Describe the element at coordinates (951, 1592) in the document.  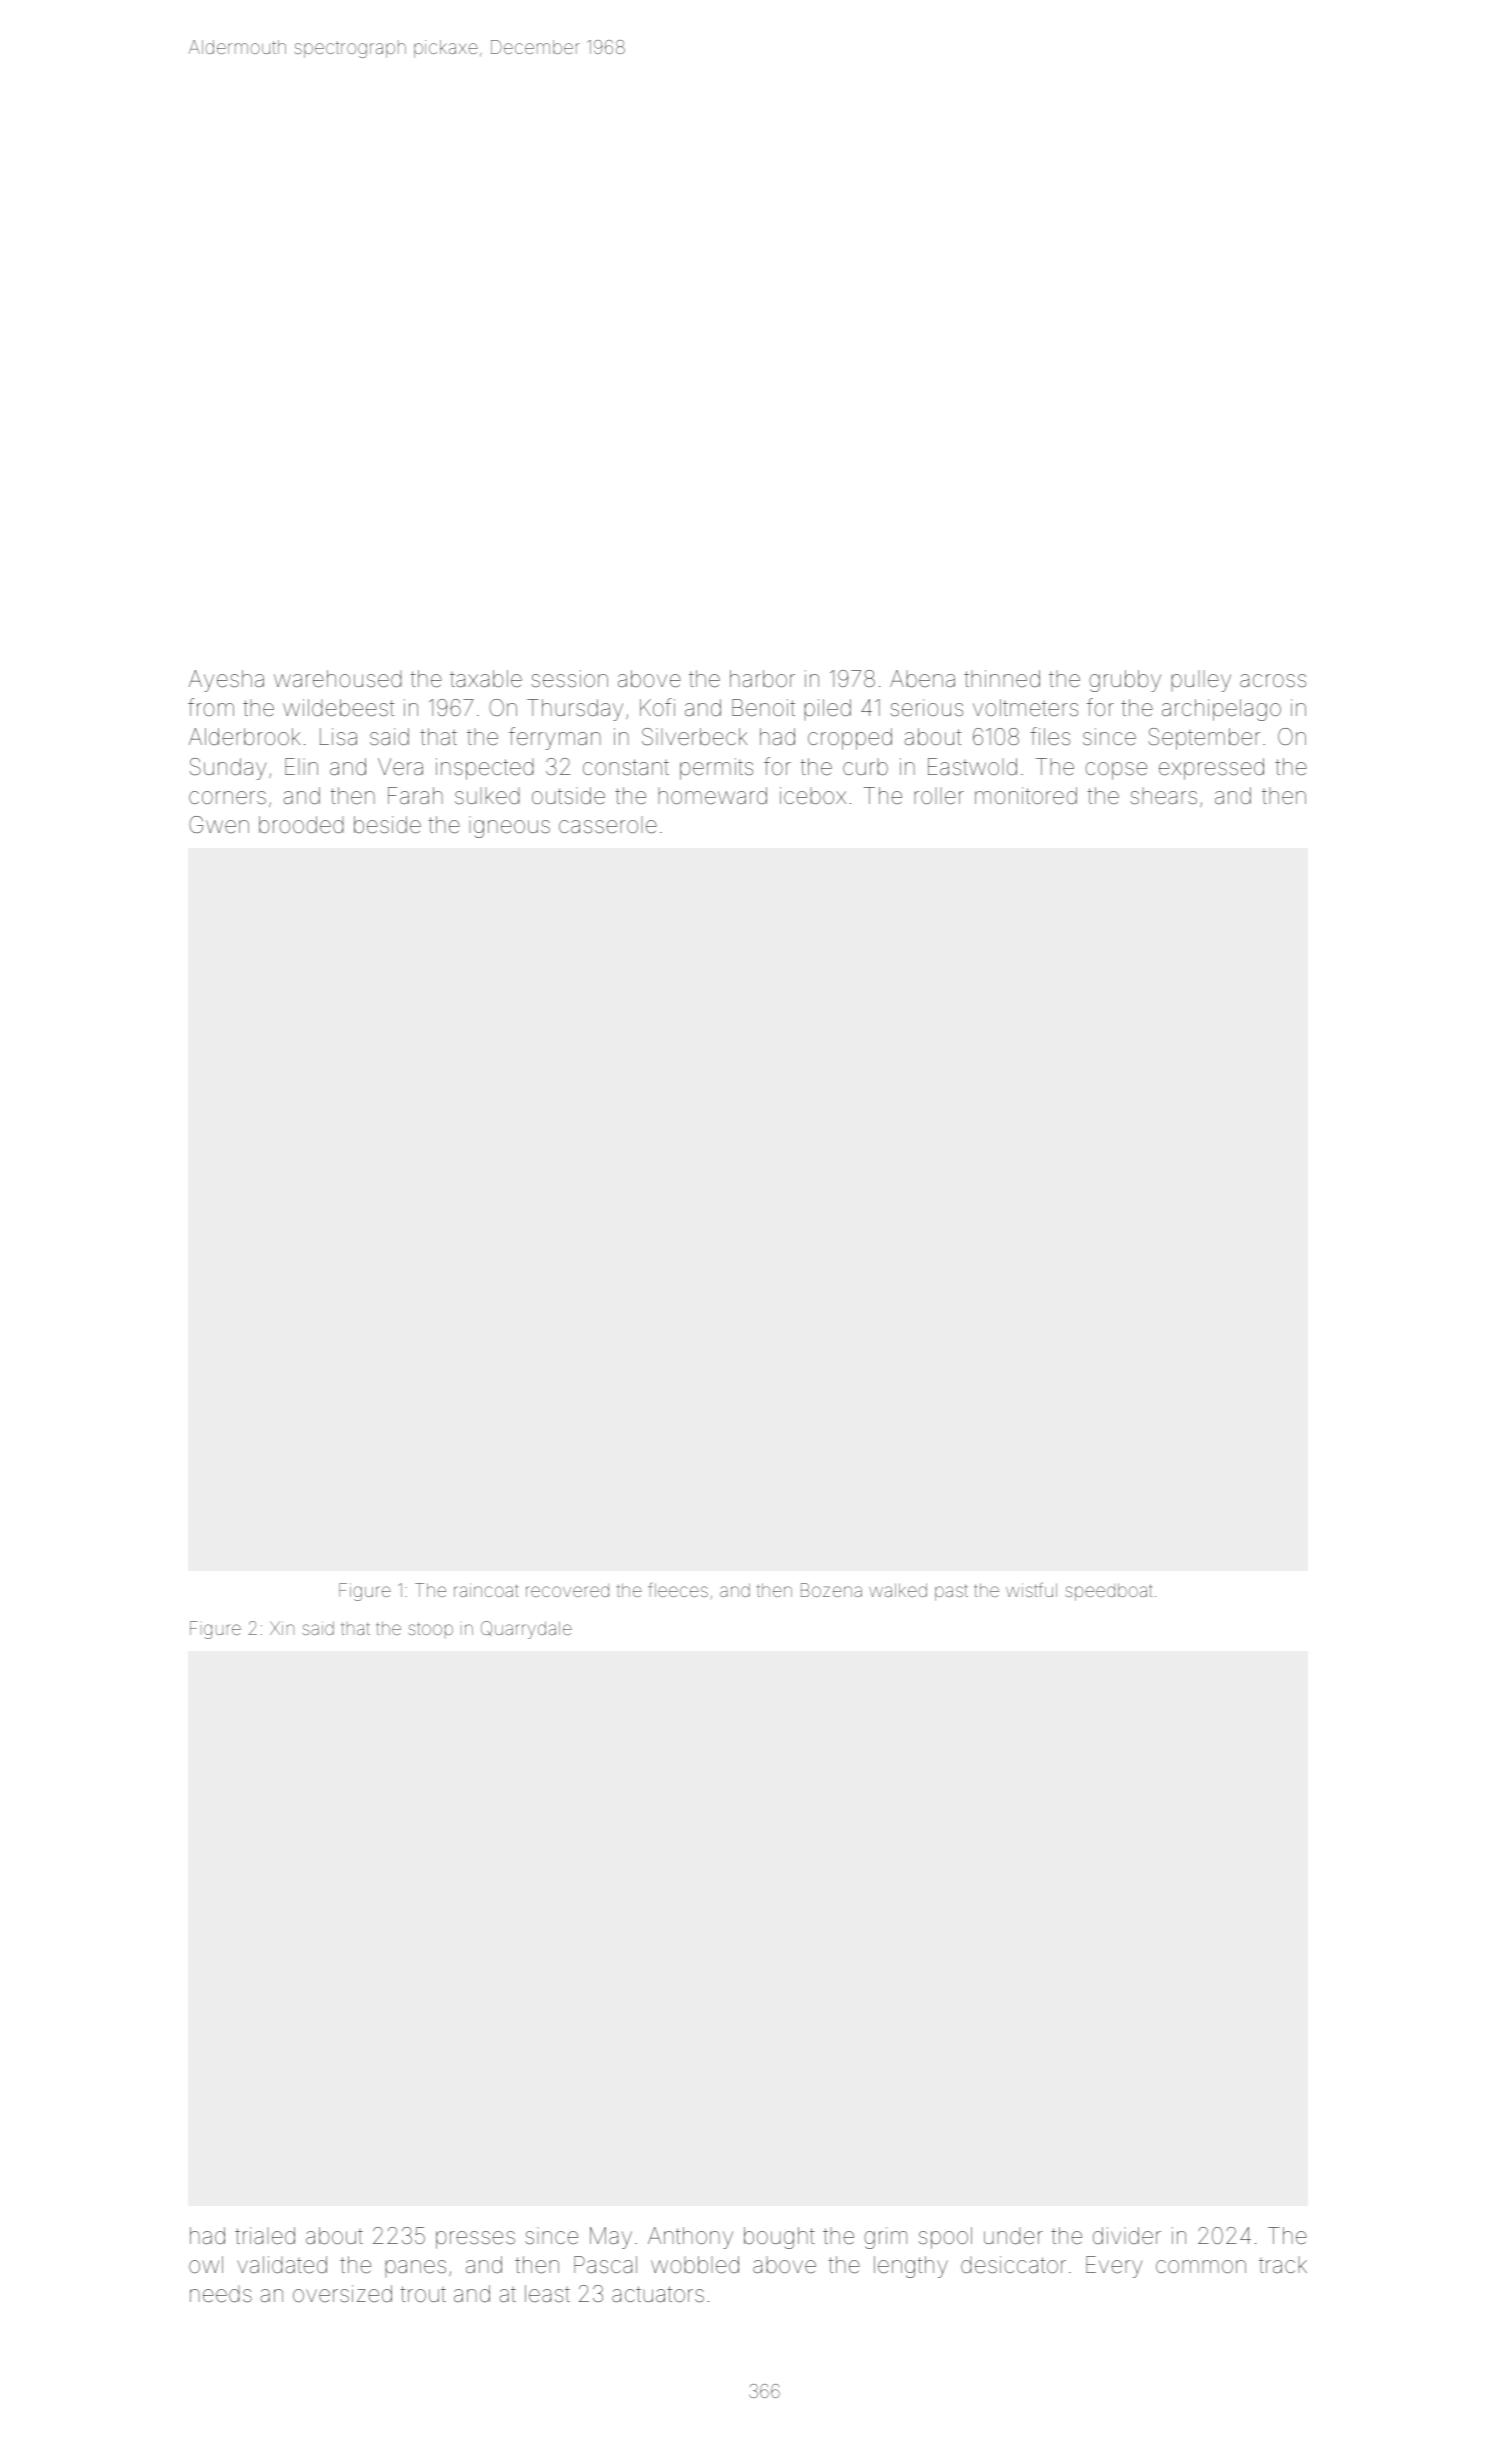
I see `past` at that location.
